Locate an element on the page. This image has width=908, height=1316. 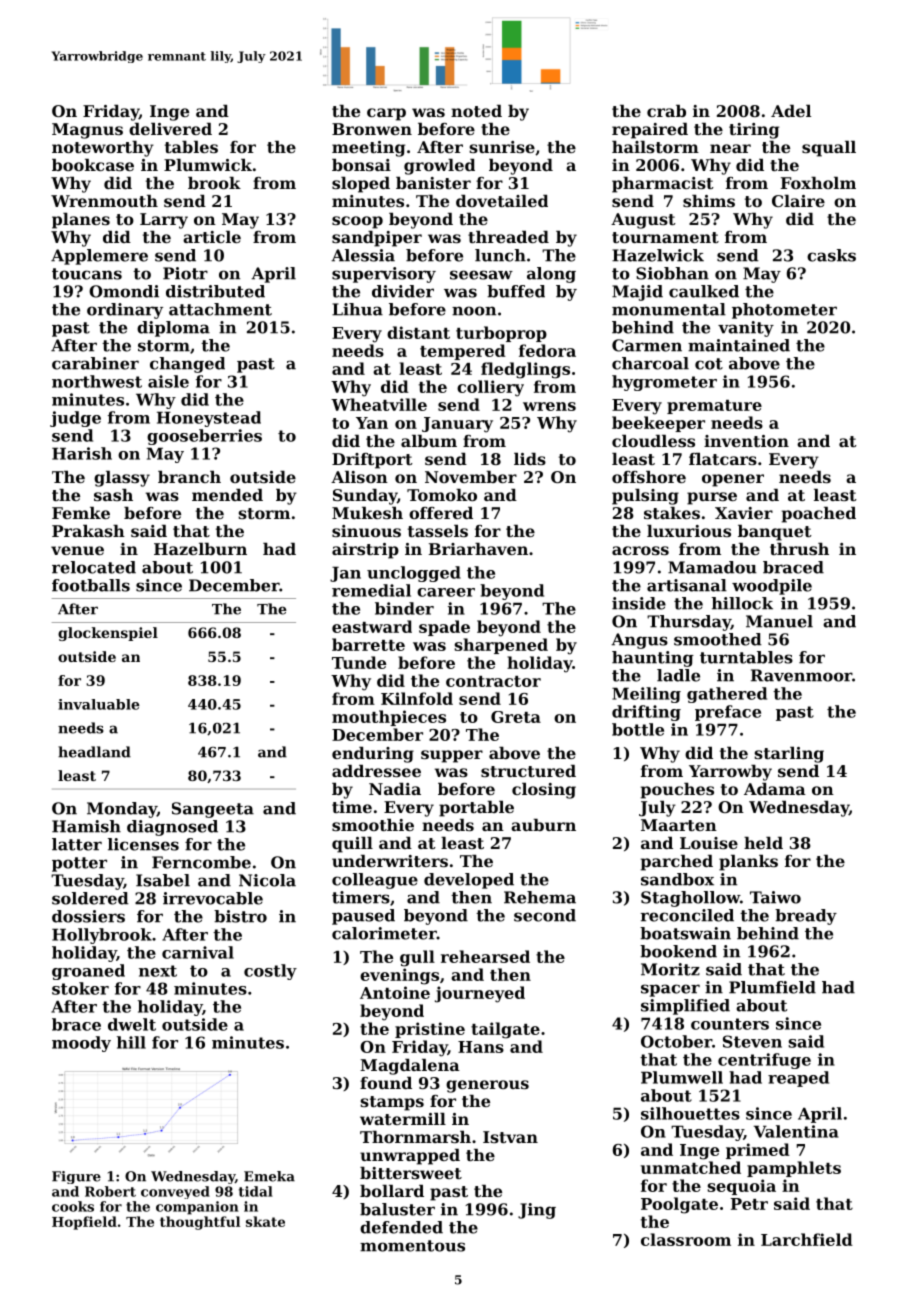
stamps is located at coordinates (392, 1103).
